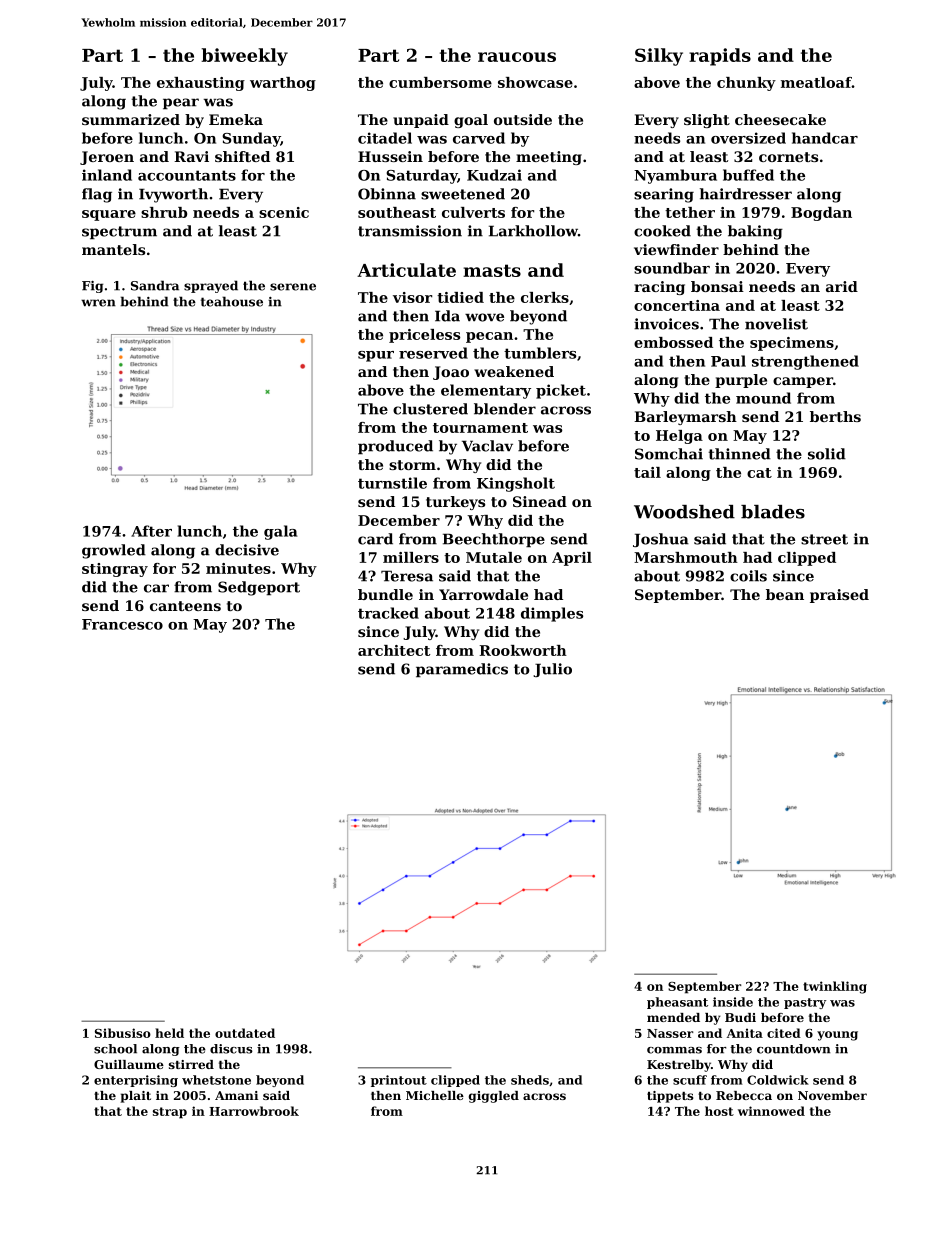 The width and height of the image is (952, 1233). What do you see at coordinates (107, 158) in the image?
I see `Jeroen` at bounding box center [107, 158].
